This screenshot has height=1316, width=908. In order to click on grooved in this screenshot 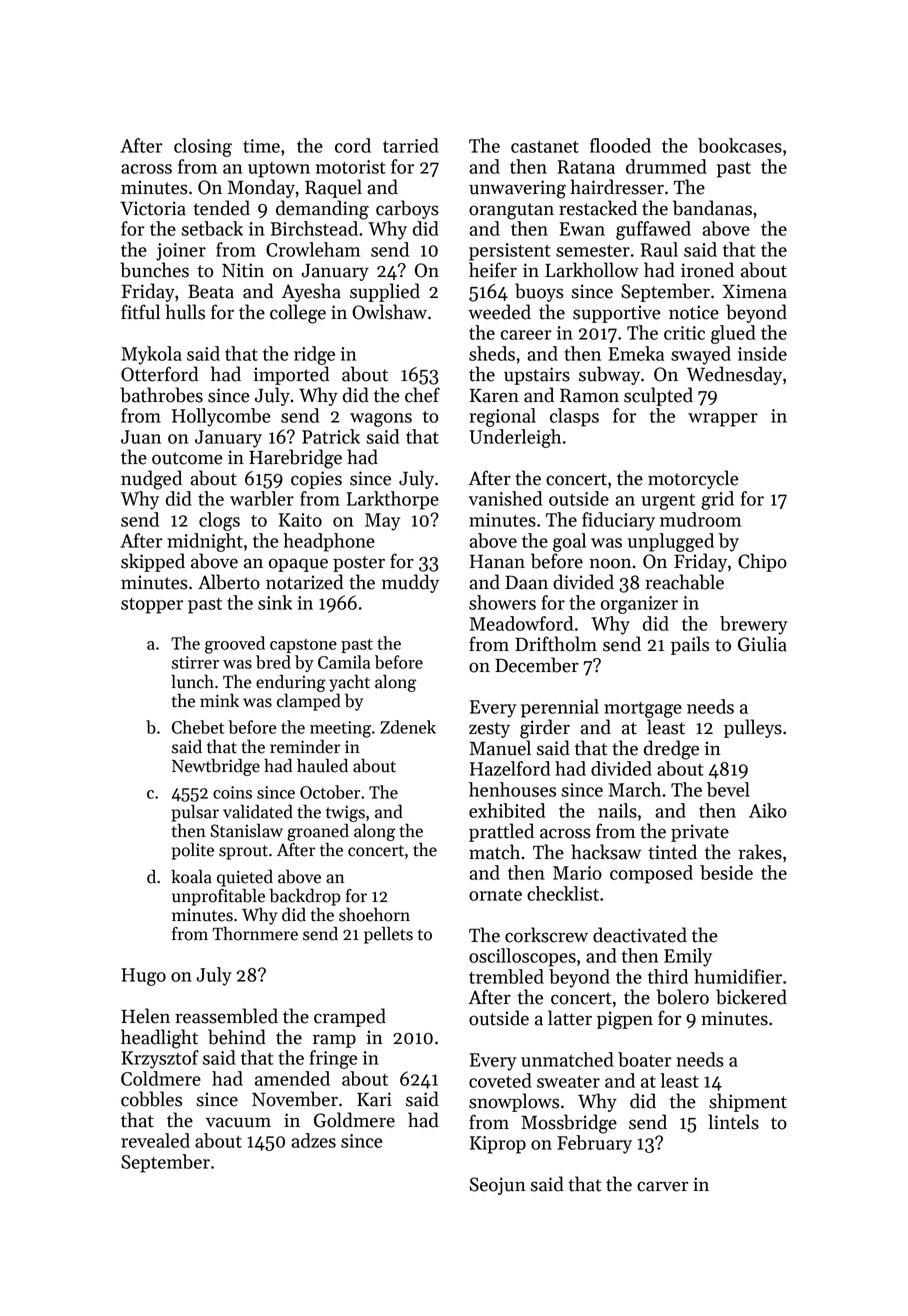, I will do `click(235, 645)`.
